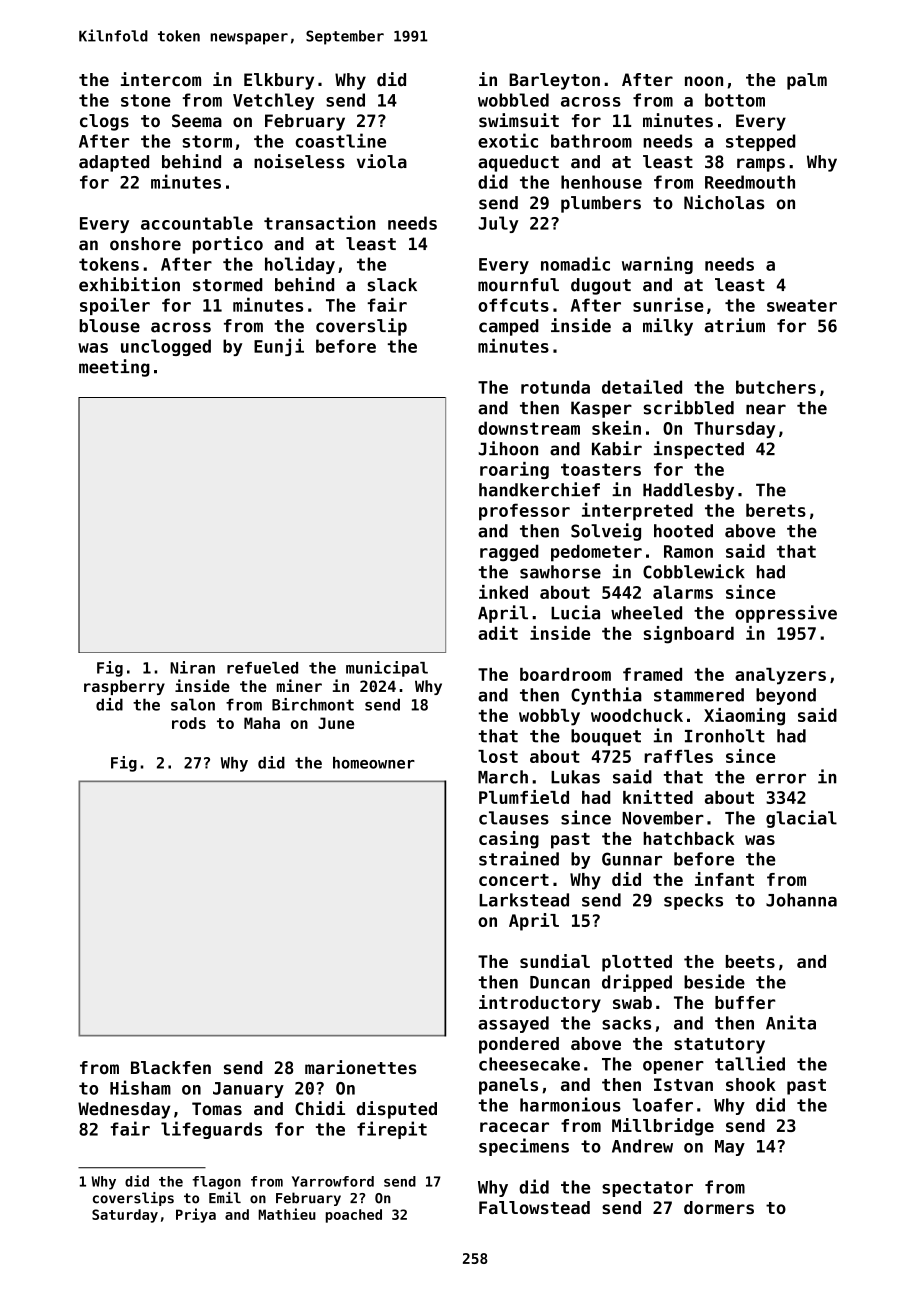  What do you see at coordinates (565, 674) in the image?
I see `boardroom` at bounding box center [565, 674].
